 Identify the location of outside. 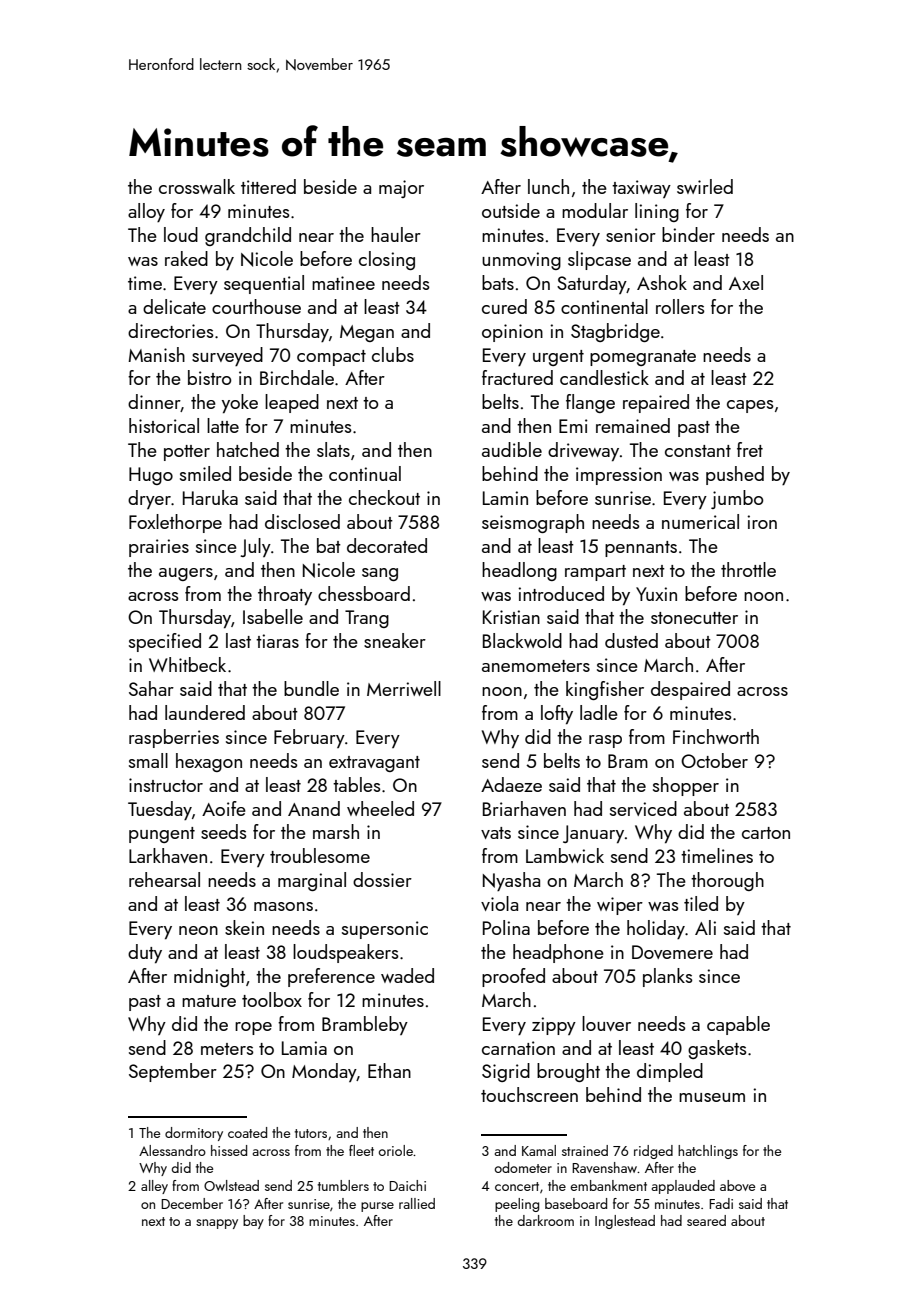
(511, 210).
